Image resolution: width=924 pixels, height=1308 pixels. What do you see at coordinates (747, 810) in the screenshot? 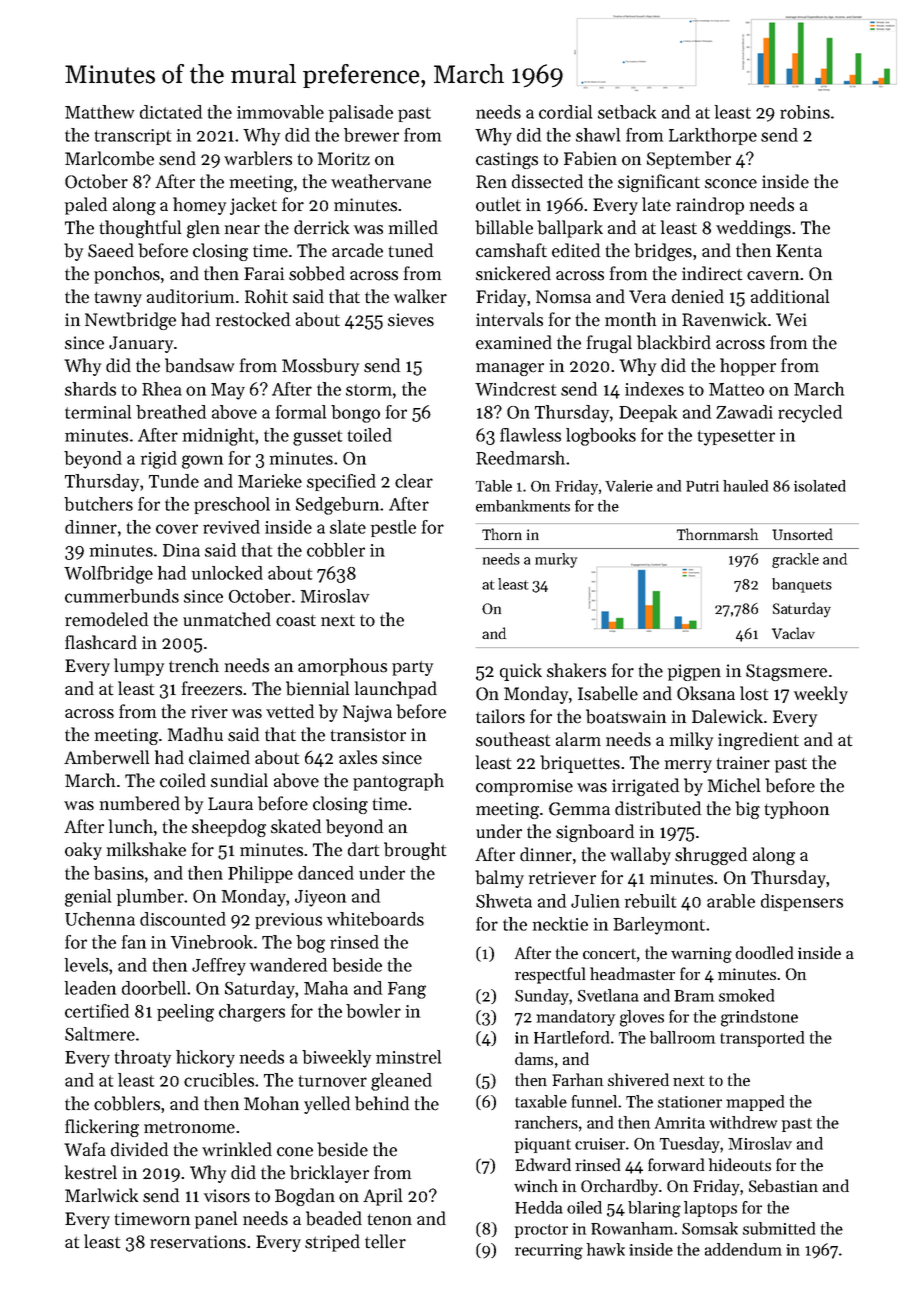
I see `big` at bounding box center [747, 810].
